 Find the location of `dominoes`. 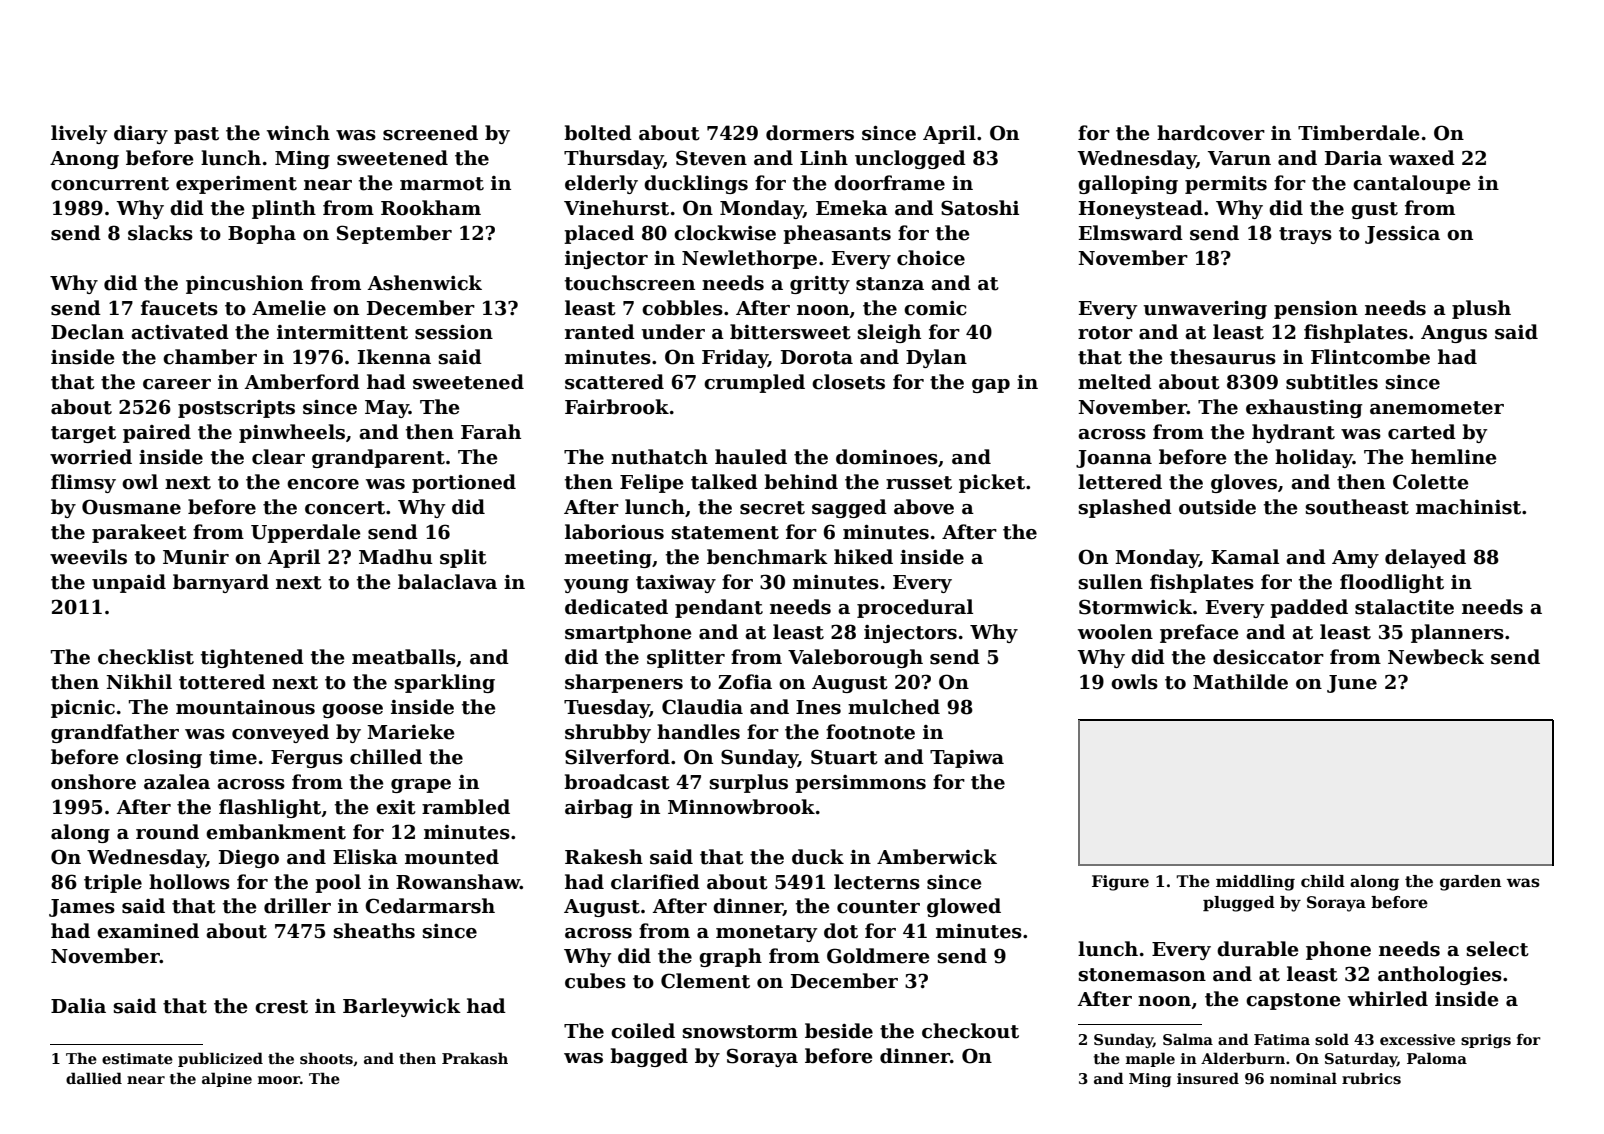

dominoes is located at coordinates (887, 457).
